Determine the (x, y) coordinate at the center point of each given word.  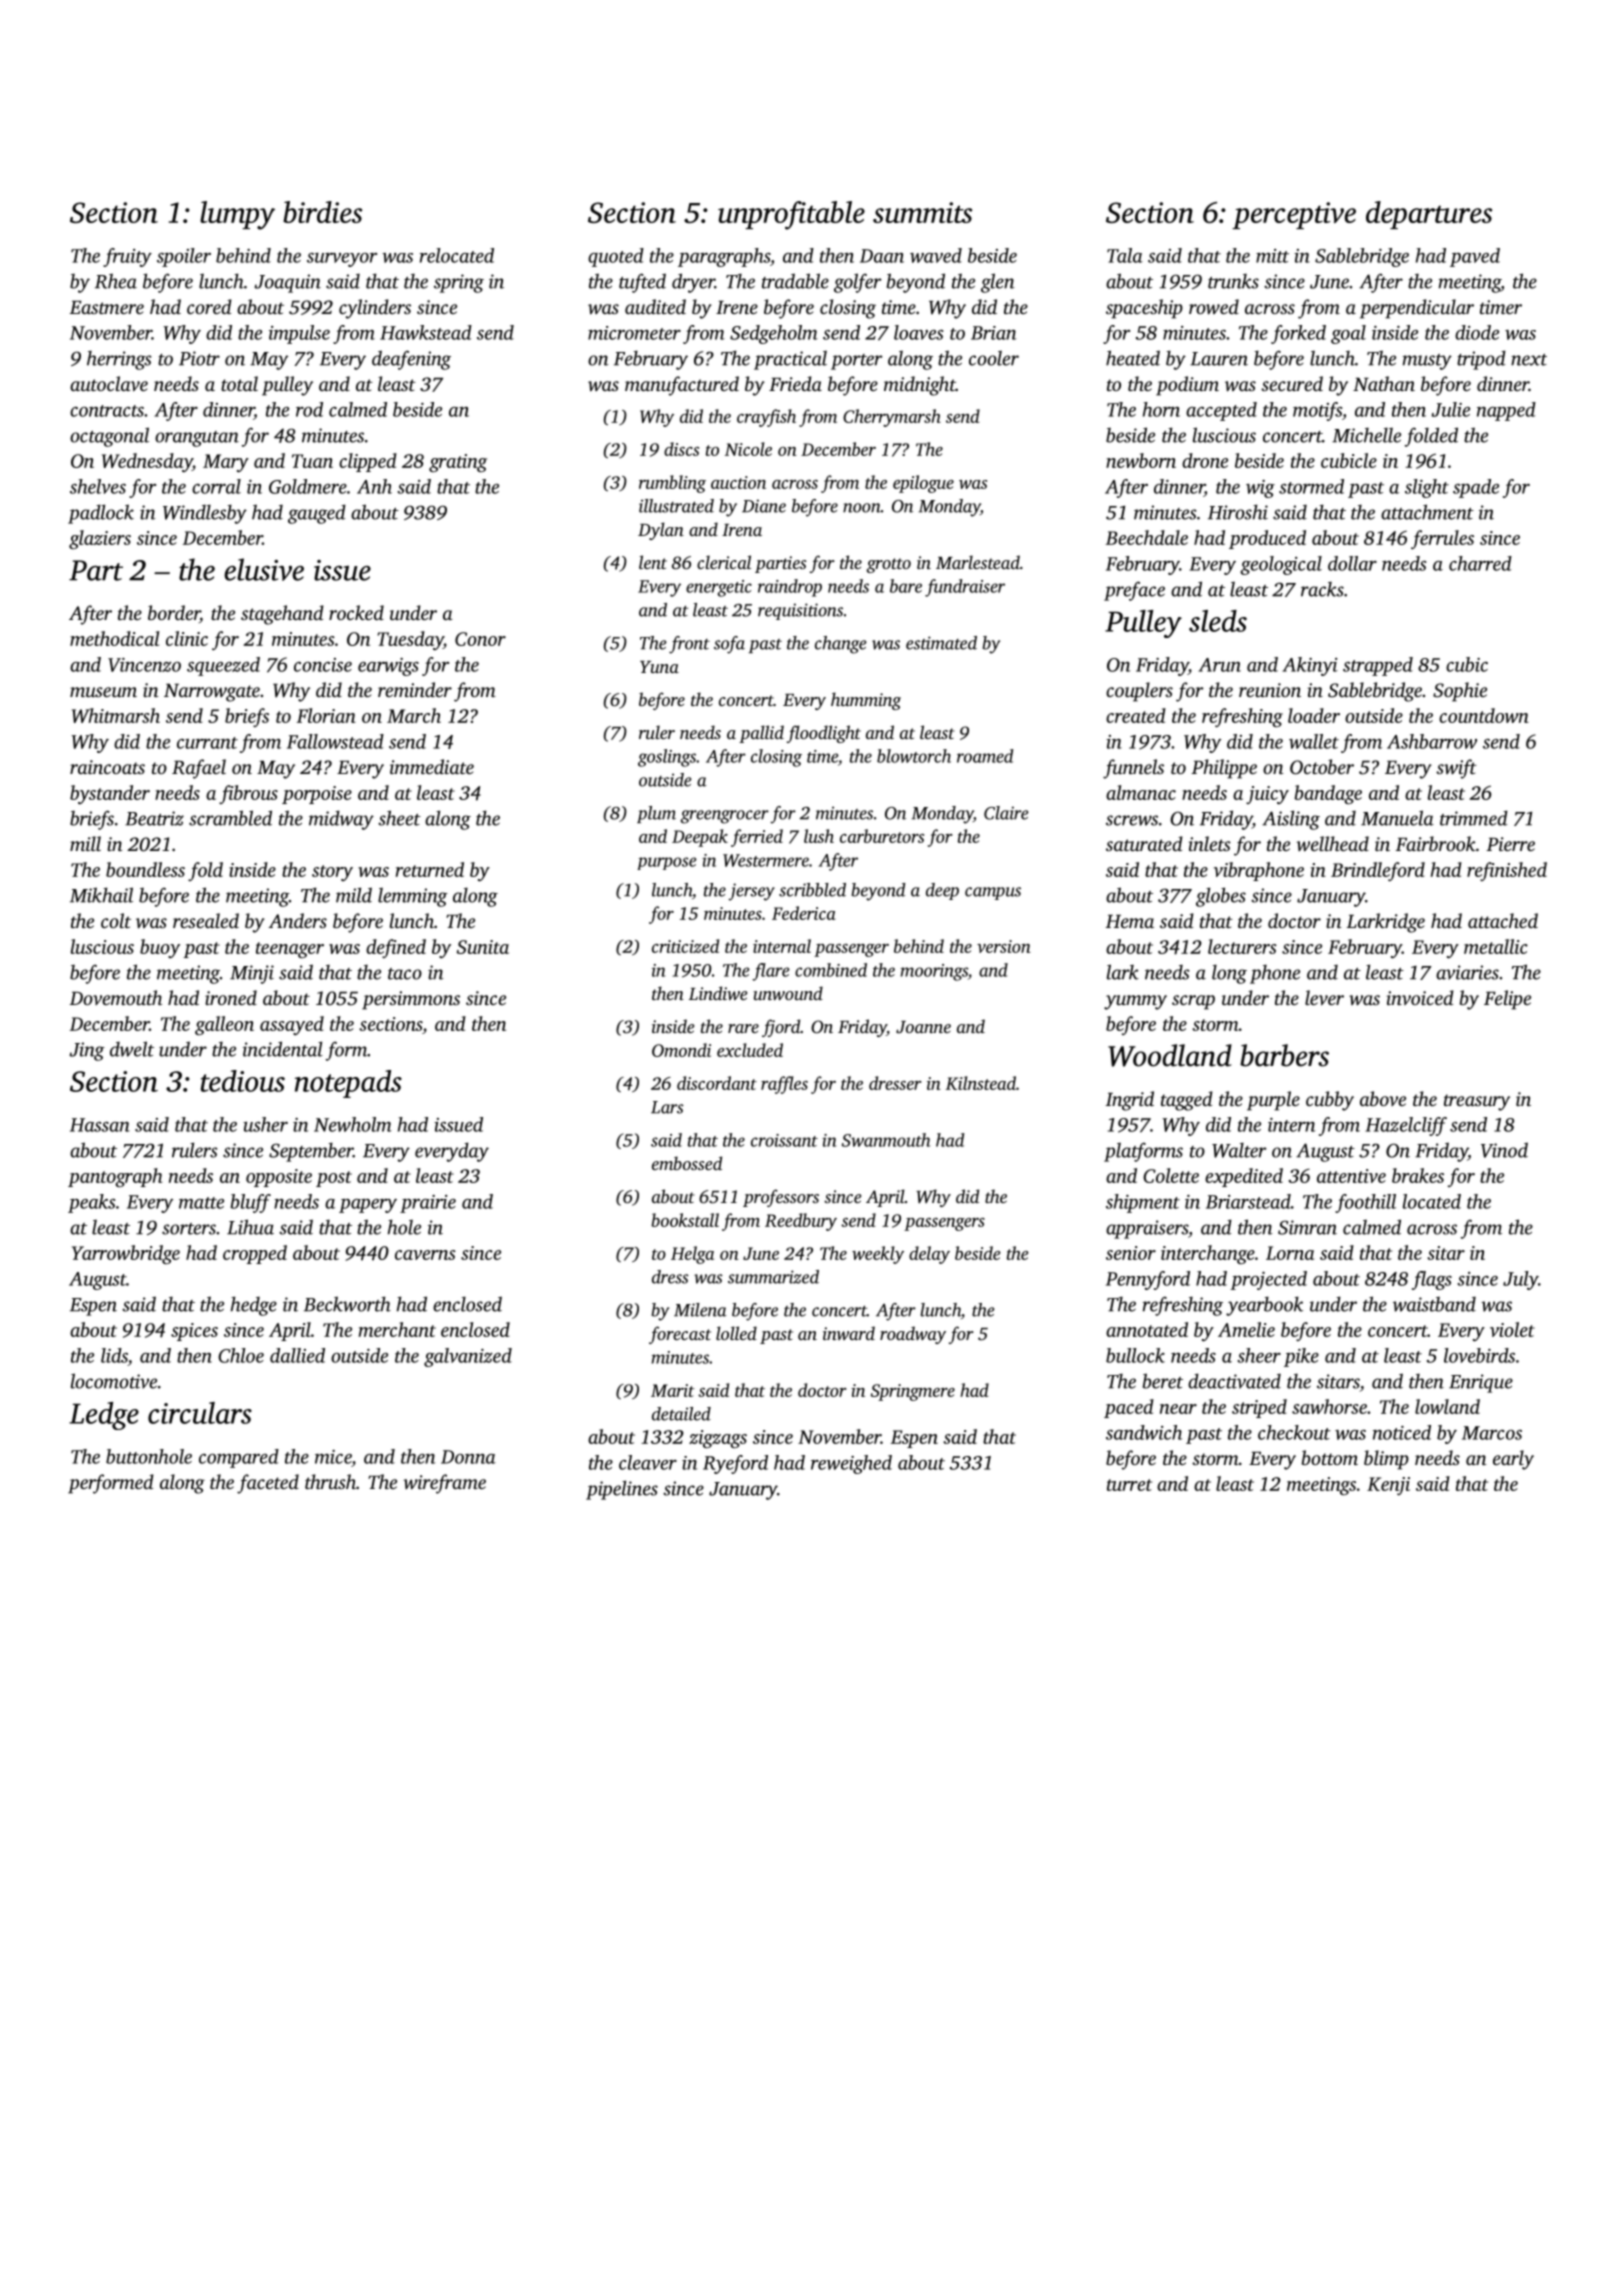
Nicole (748, 449)
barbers (1284, 1055)
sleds (1218, 621)
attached (1503, 920)
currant (207, 743)
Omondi (681, 1050)
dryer (693, 283)
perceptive (1294, 215)
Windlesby (205, 514)
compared (239, 1458)
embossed (687, 1163)
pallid (761, 734)
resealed (206, 920)
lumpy (237, 215)
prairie (428, 1204)
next (1529, 360)
